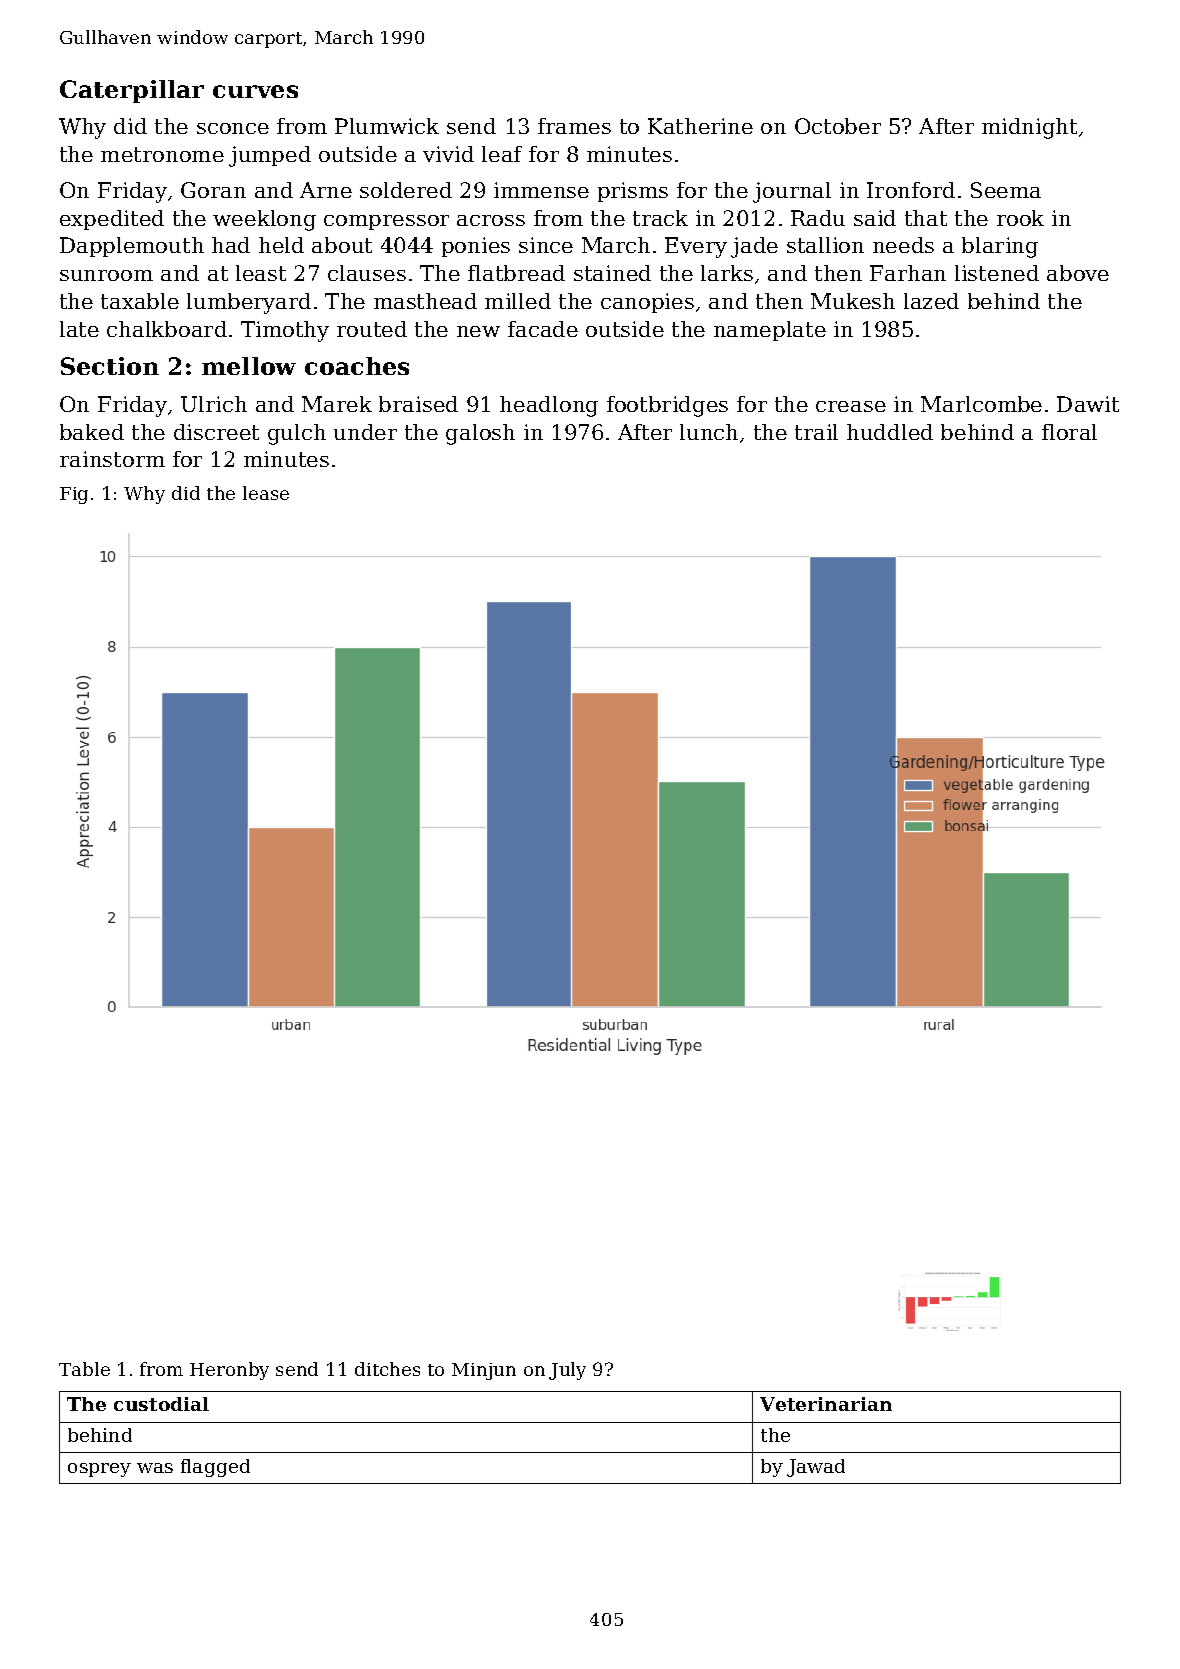 The width and height of the page is (1180, 1669). What do you see at coordinates (826, 1404) in the page?
I see `Veterinarian` at bounding box center [826, 1404].
